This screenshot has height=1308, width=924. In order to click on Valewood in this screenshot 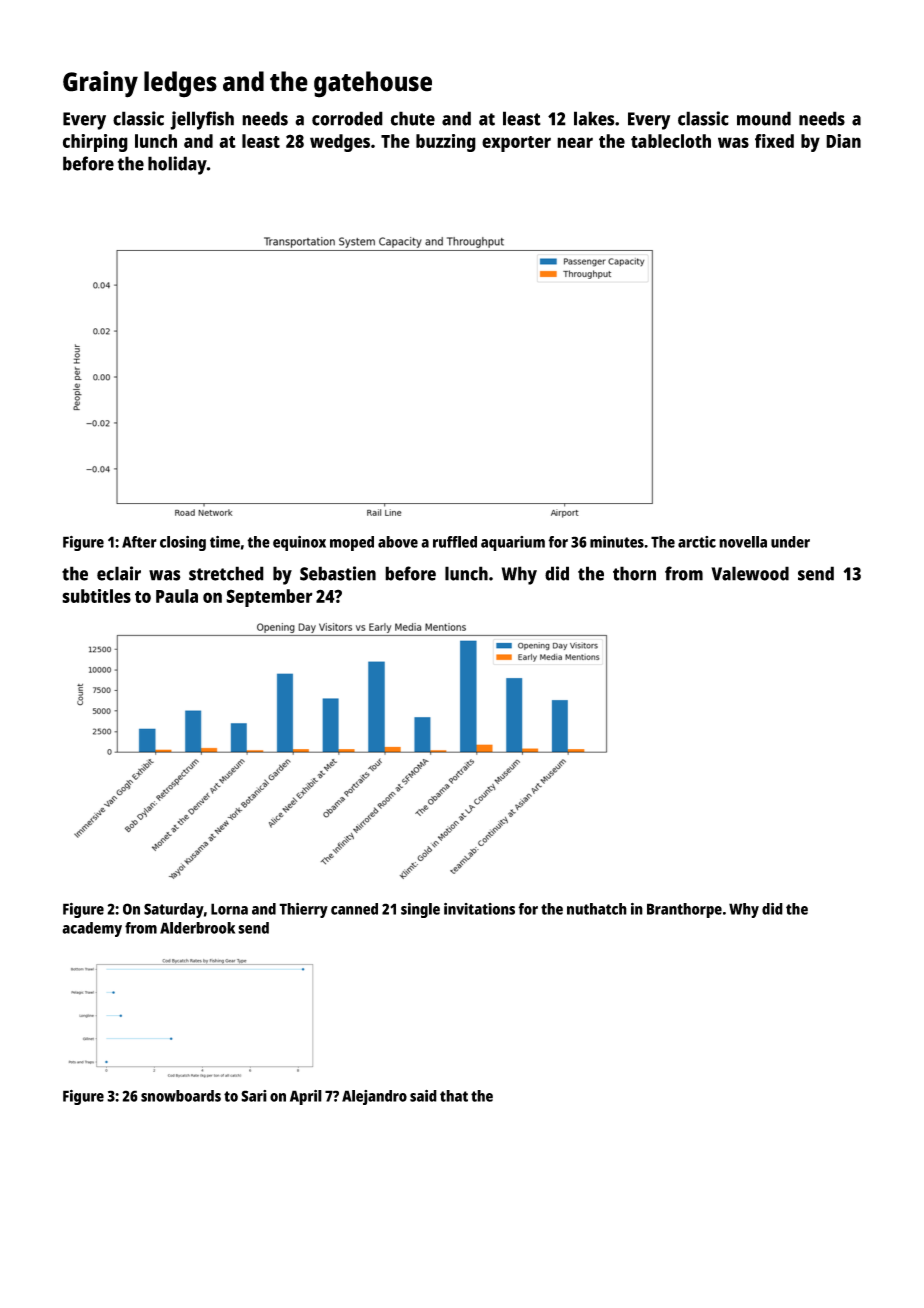, I will do `click(750, 573)`.
